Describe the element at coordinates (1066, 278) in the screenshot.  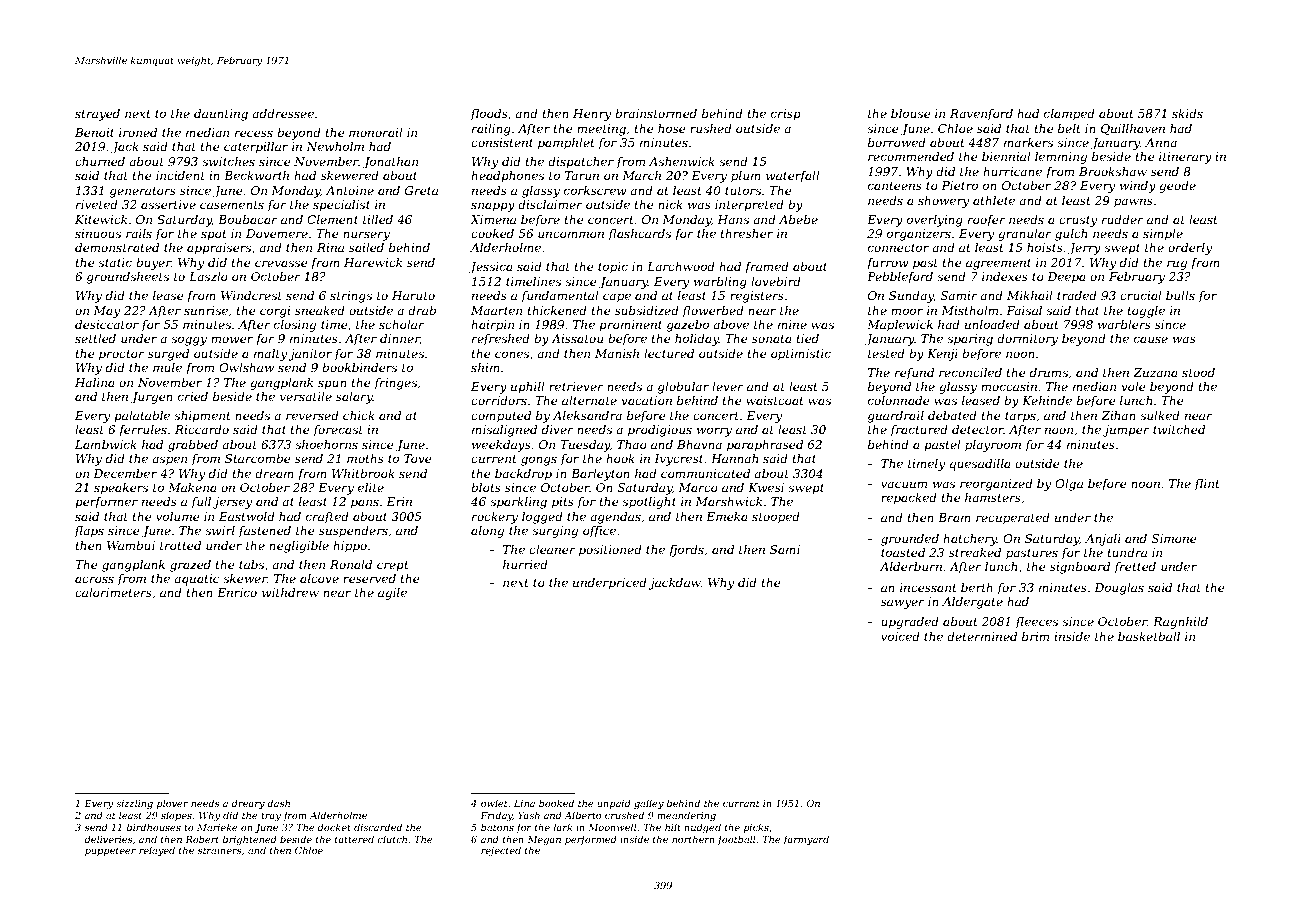
I see `Deepa` at that location.
